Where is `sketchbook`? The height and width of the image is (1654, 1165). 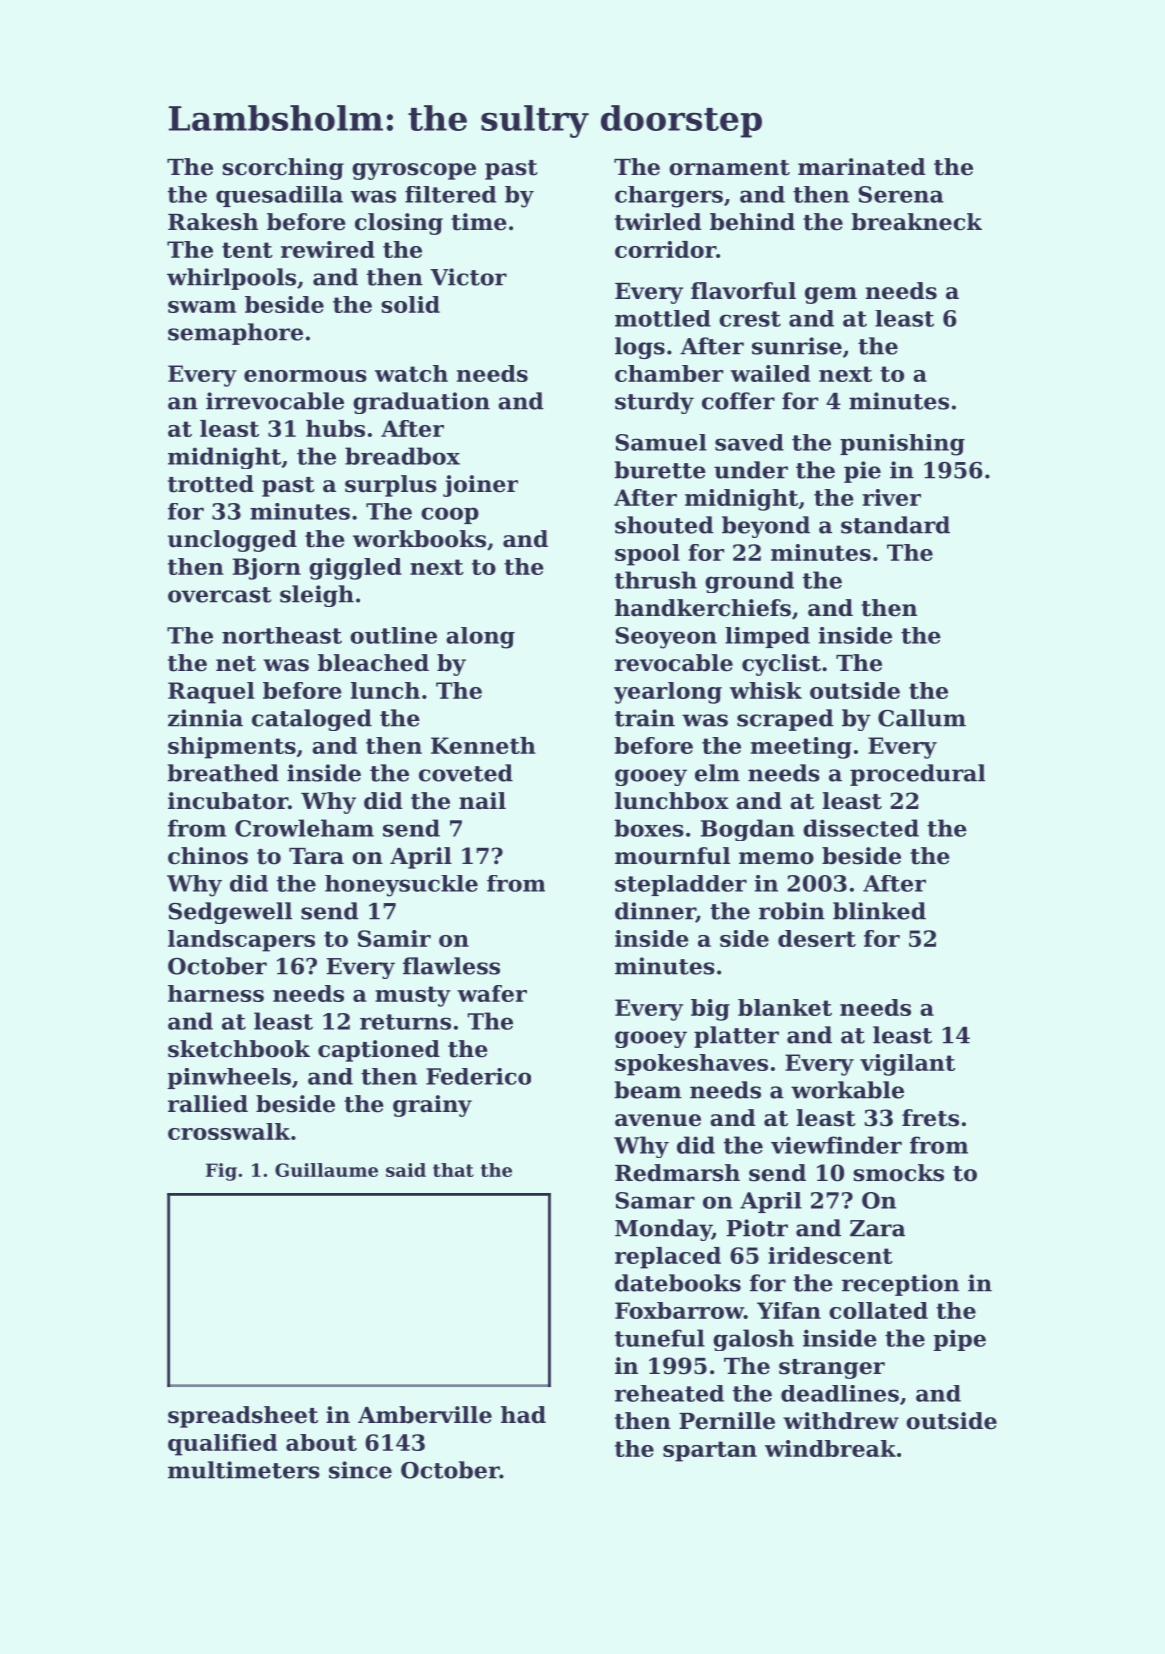
sketchbook is located at coordinates (239, 1049).
